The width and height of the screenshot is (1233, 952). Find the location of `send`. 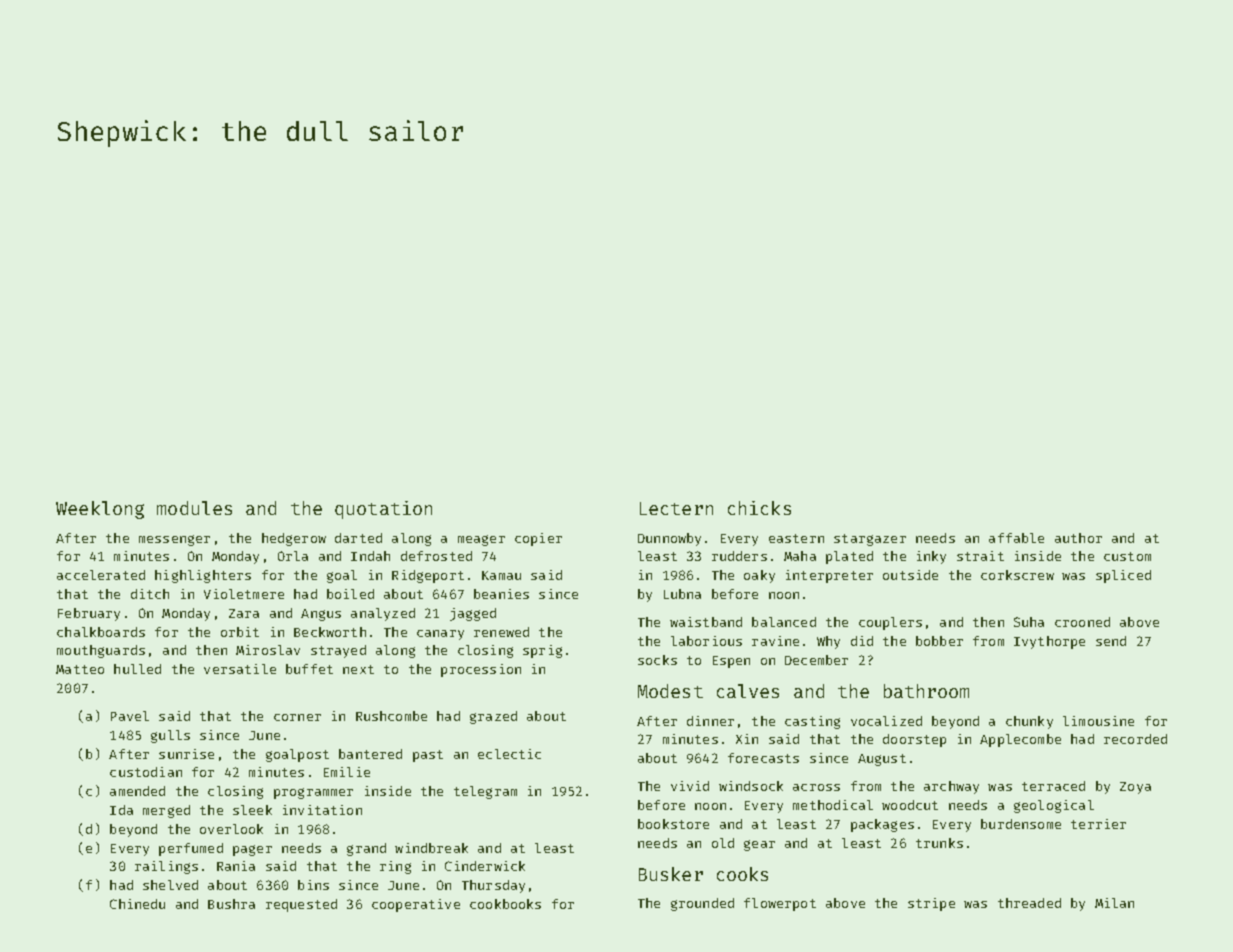

send is located at coordinates (1111, 641).
